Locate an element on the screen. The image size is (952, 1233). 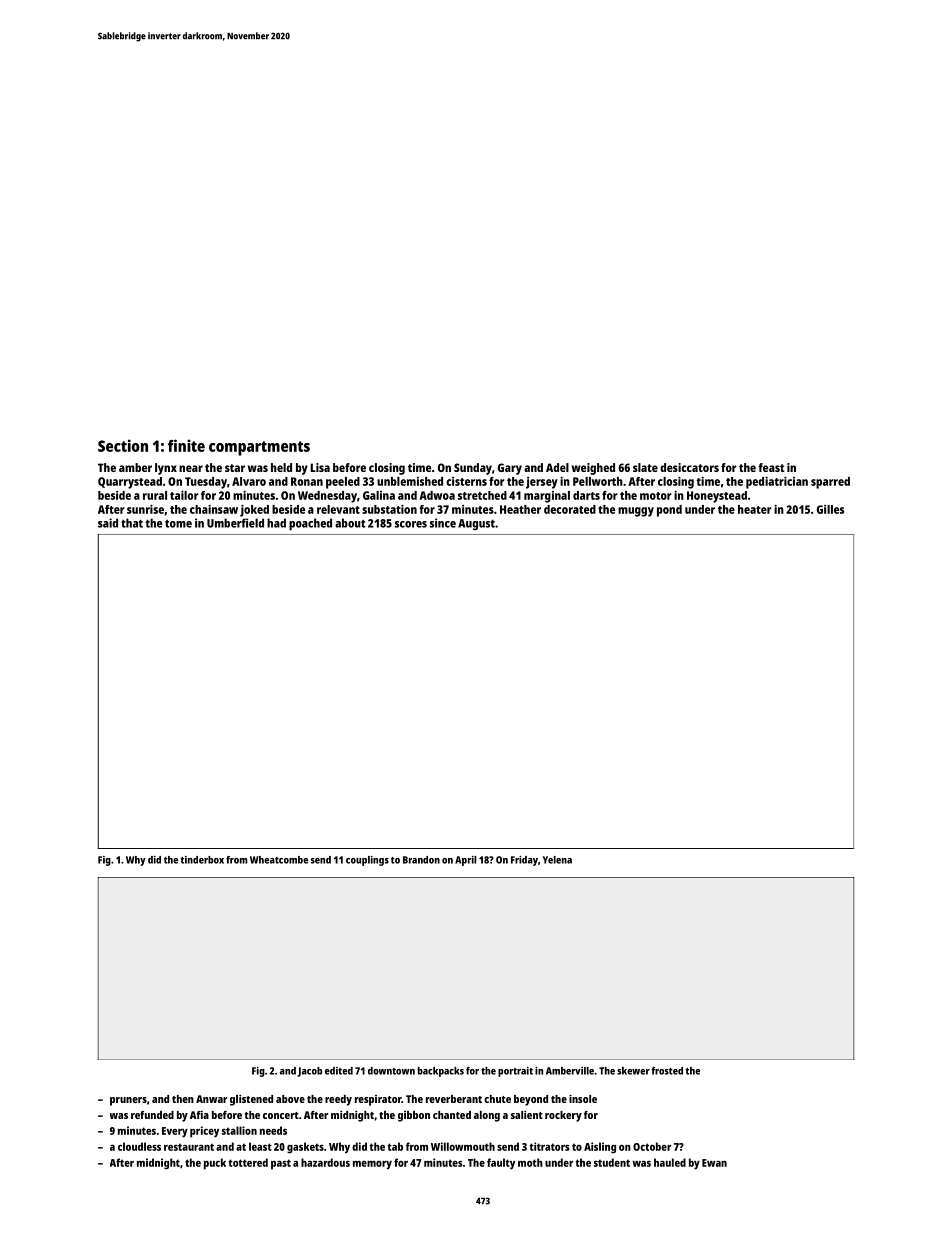
star is located at coordinates (235, 468).
